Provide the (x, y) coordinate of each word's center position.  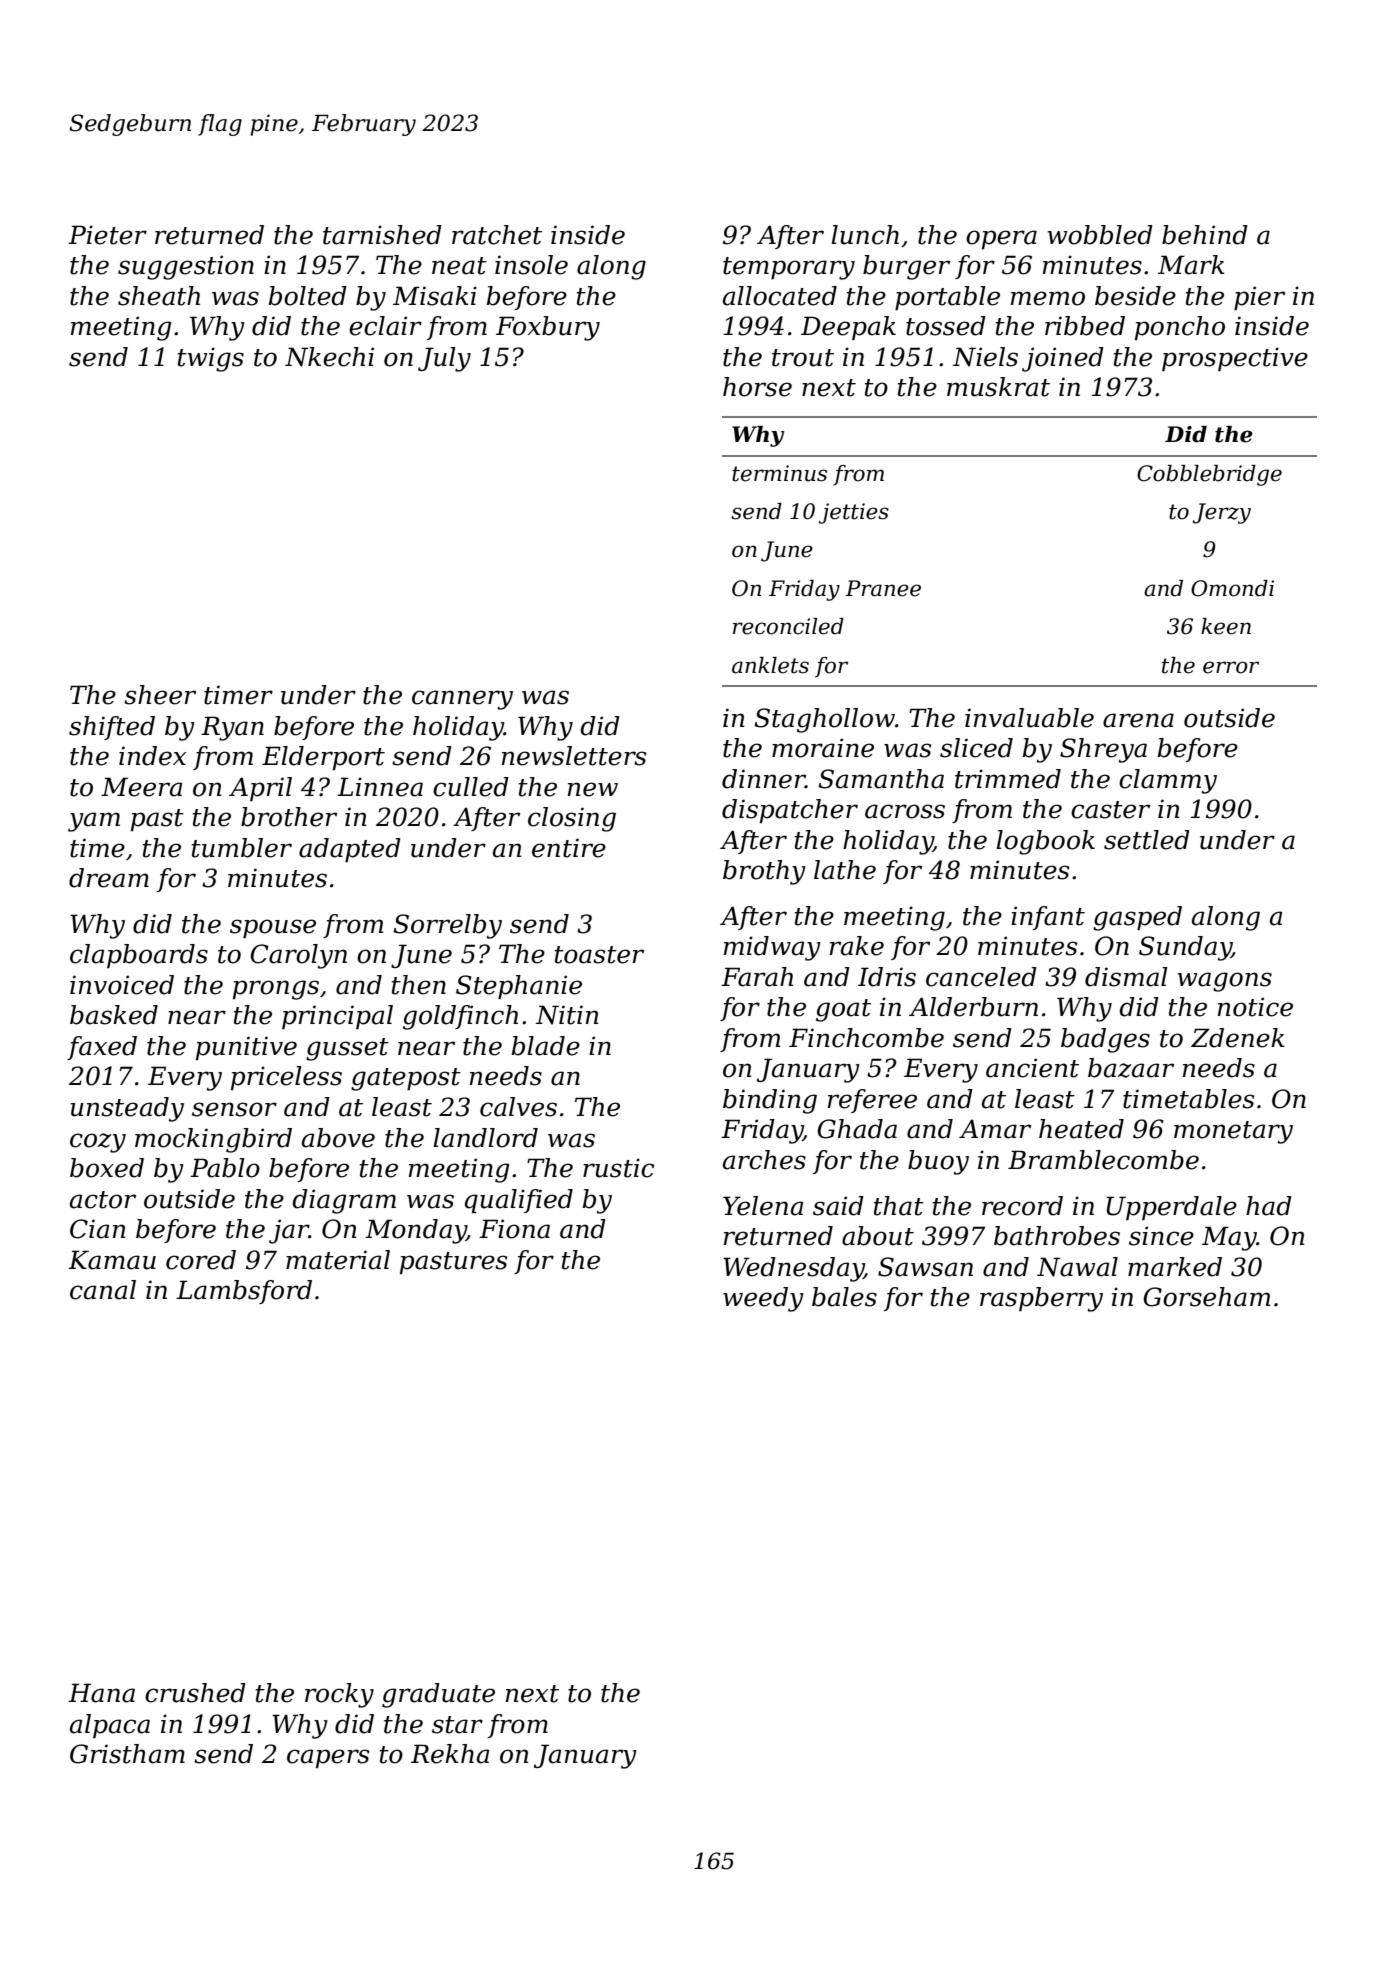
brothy (764, 872)
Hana (101, 1693)
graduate (438, 1695)
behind (1205, 235)
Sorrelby (448, 926)
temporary (789, 268)
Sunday (1185, 948)
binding (770, 1101)
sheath (159, 296)
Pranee (883, 588)
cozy (98, 1143)
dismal (1126, 977)
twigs (211, 359)
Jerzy (1222, 513)
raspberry (1041, 1299)
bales (844, 1297)
